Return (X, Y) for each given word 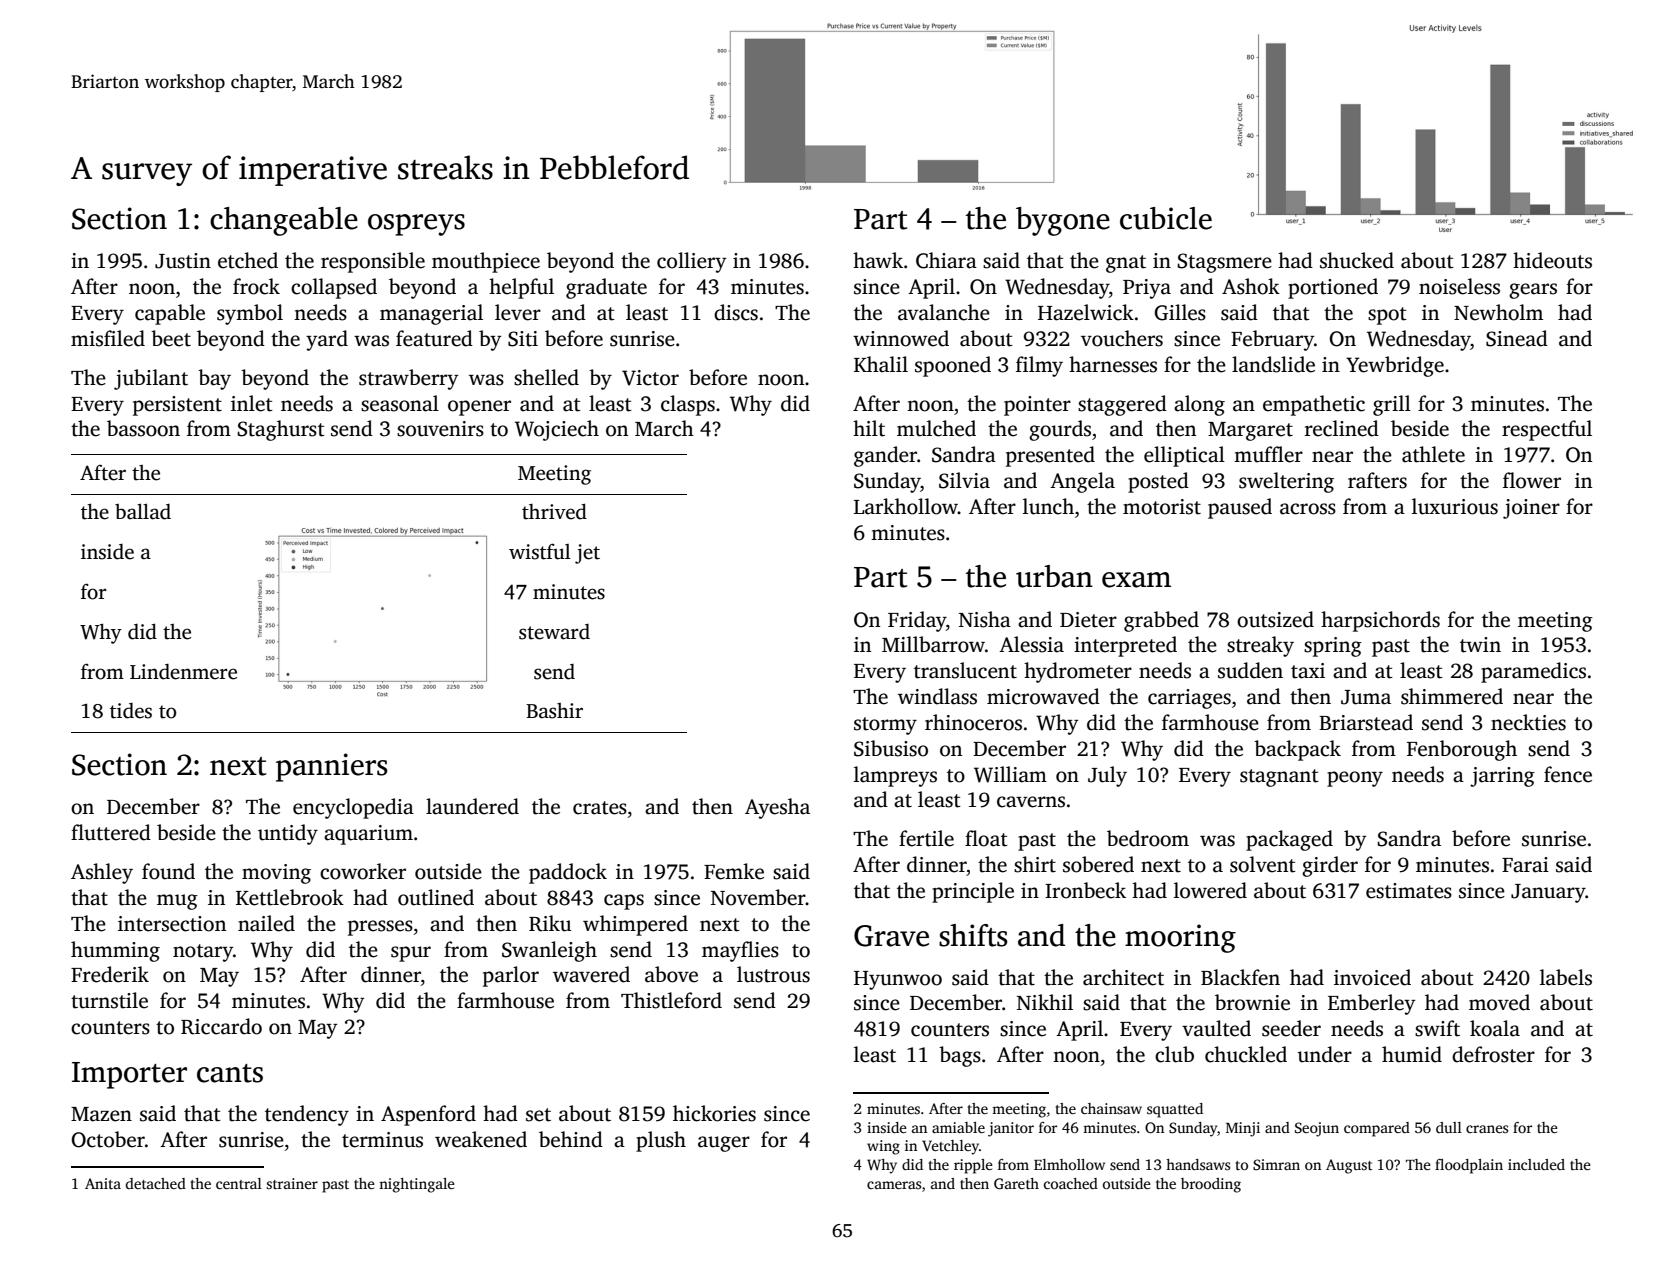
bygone (1063, 221)
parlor (511, 976)
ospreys (416, 225)
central (239, 1183)
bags (960, 1056)
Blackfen (1240, 977)
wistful (540, 551)
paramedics (1533, 672)
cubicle (1166, 218)
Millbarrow (933, 644)
